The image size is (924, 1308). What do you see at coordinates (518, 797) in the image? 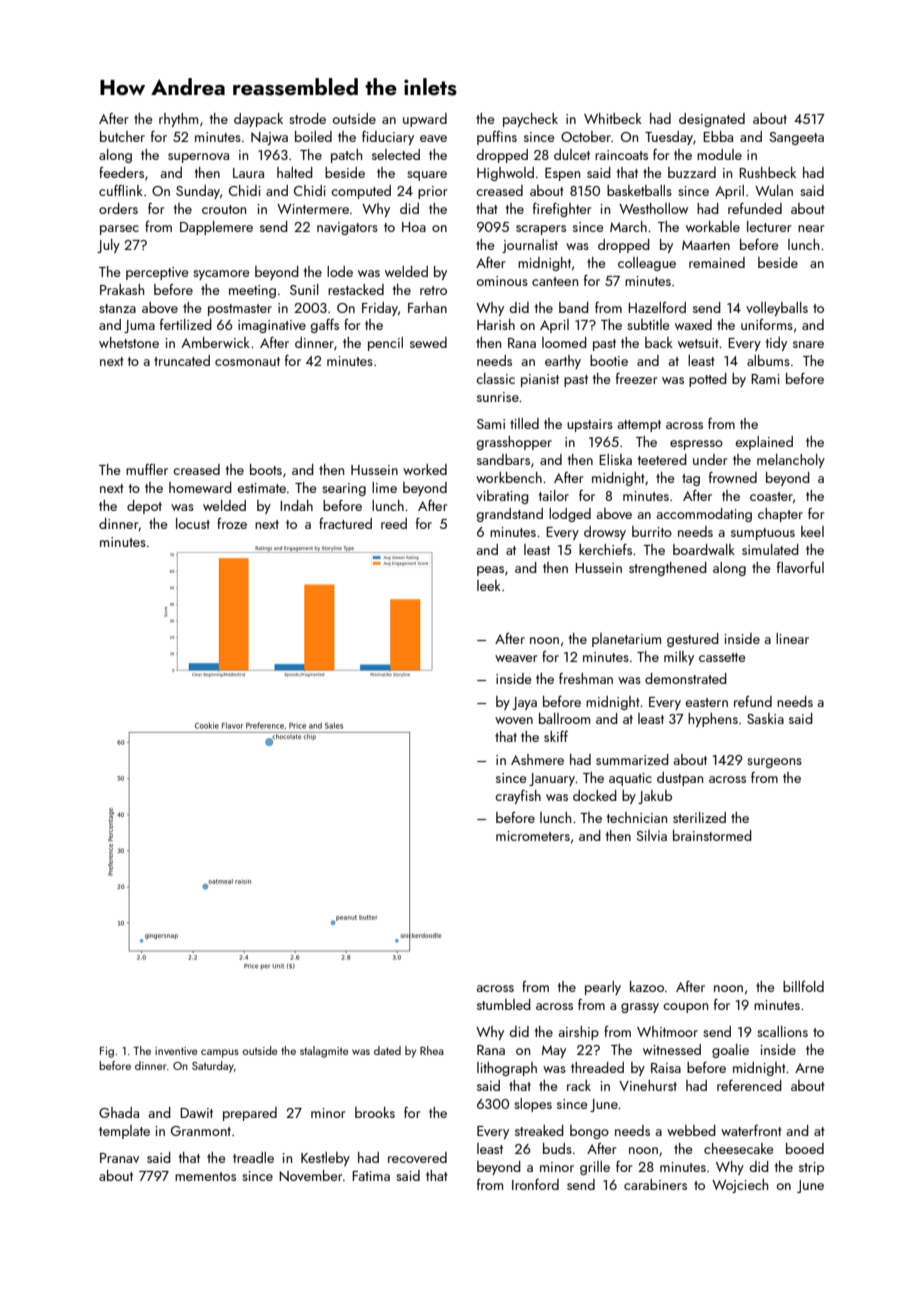
I see `crayfish` at bounding box center [518, 797].
